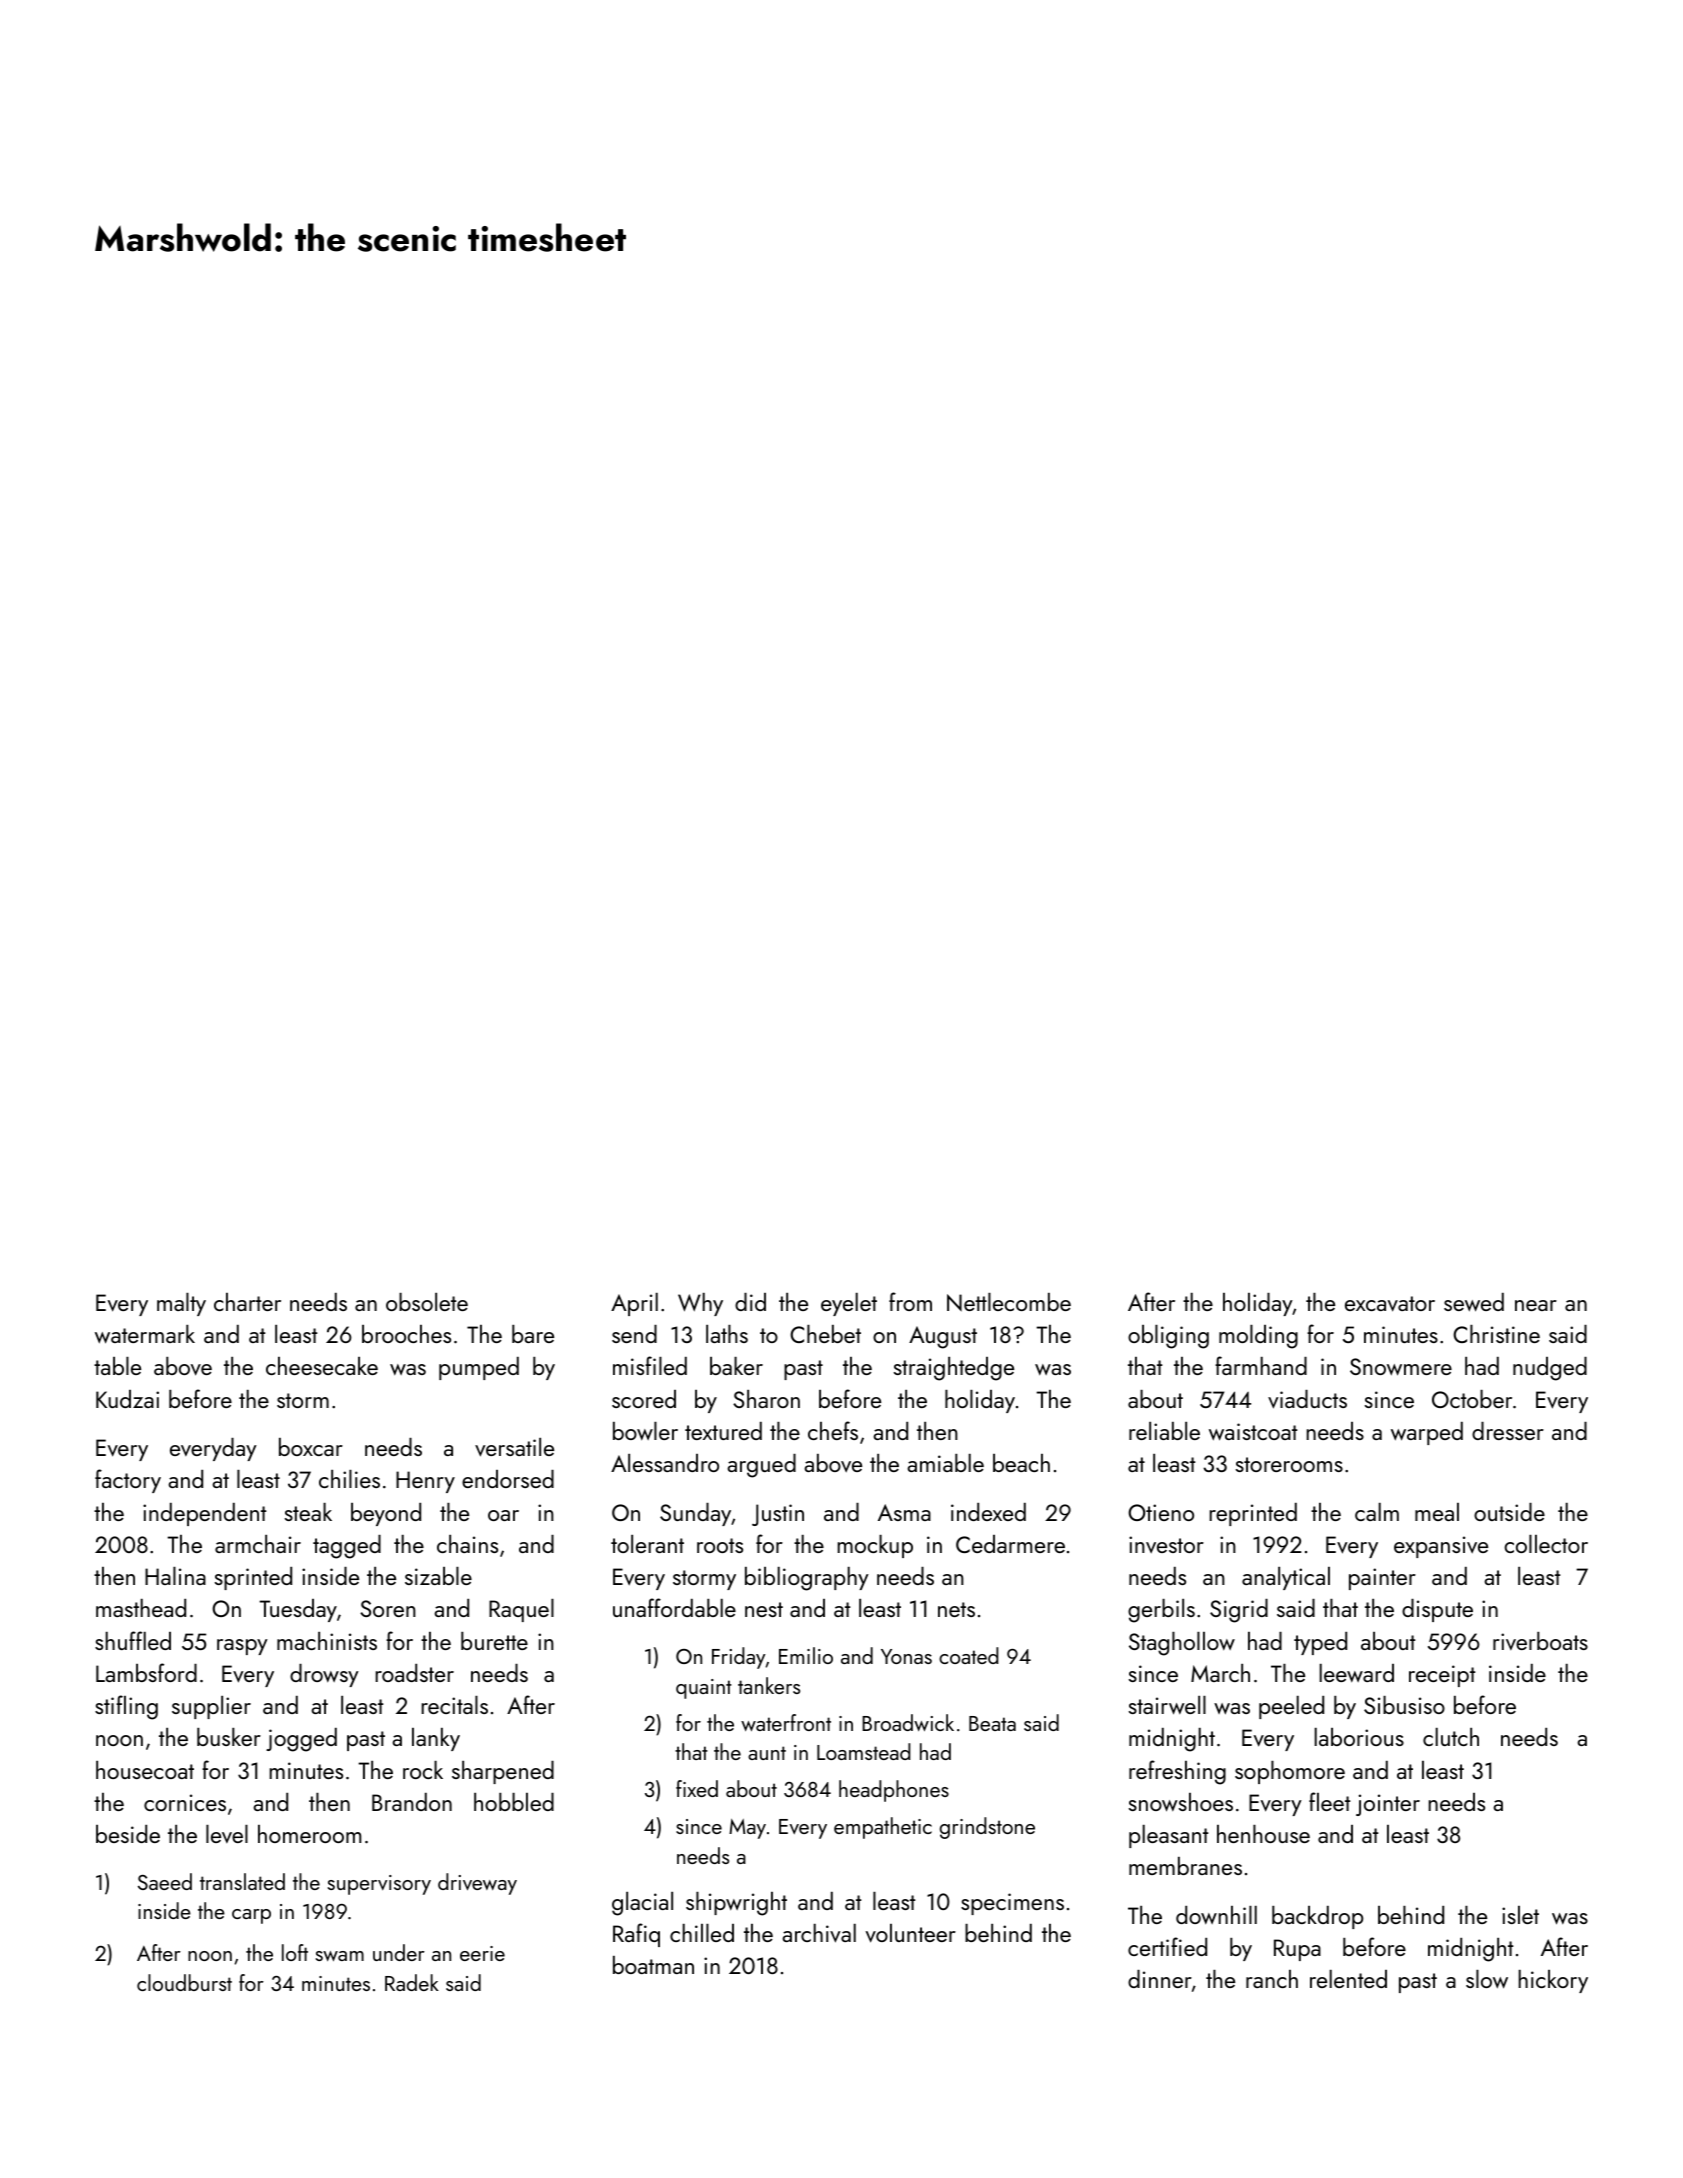  Describe the element at coordinates (388, 1608) in the image. I see `Soren` at that location.
